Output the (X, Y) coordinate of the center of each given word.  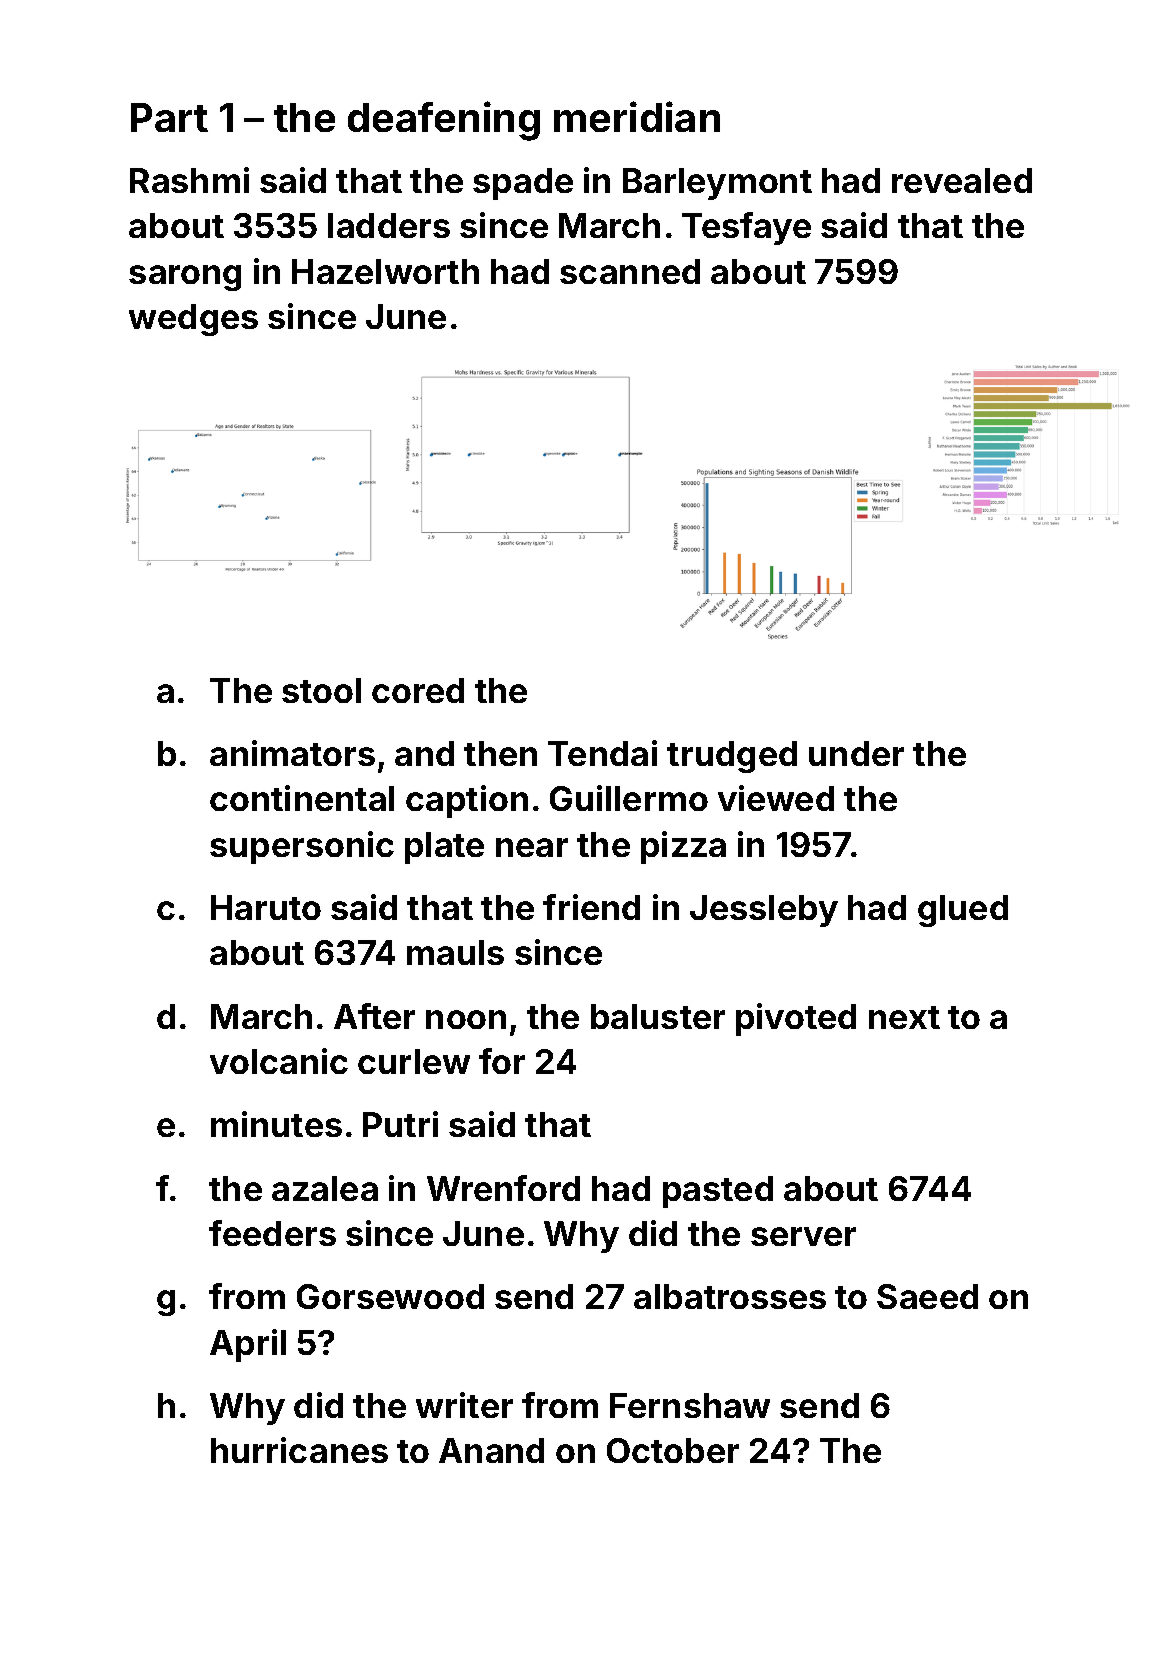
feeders (272, 1233)
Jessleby (764, 911)
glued (963, 911)
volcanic (279, 1061)
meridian (637, 116)
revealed (962, 180)
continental (302, 798)
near (532, 847)
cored (418, 690)
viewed (776, 798)
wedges (193, 320)
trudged (732, 757)
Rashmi (189, 180)
